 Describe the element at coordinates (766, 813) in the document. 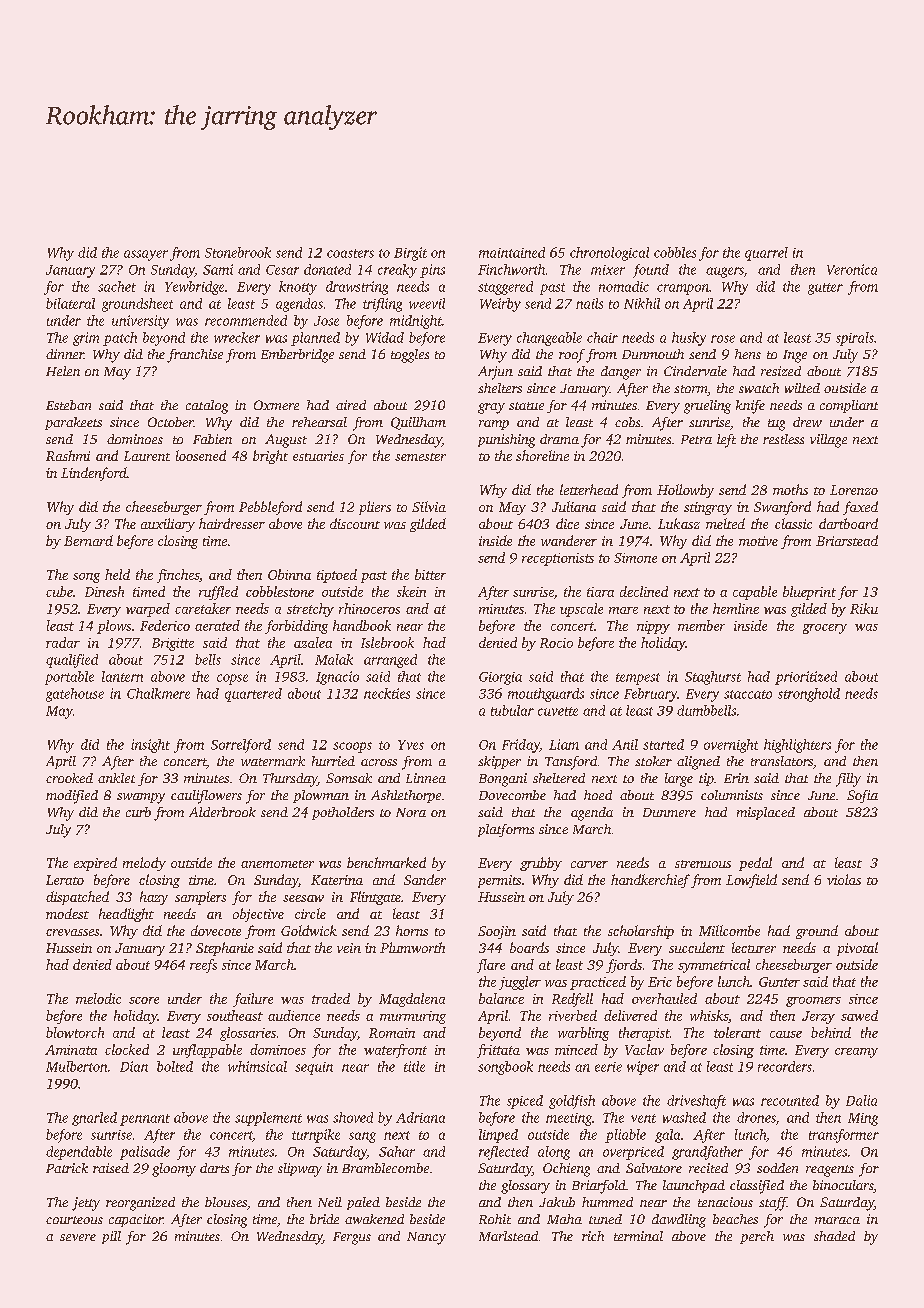

I see `misplaced` at that location.
